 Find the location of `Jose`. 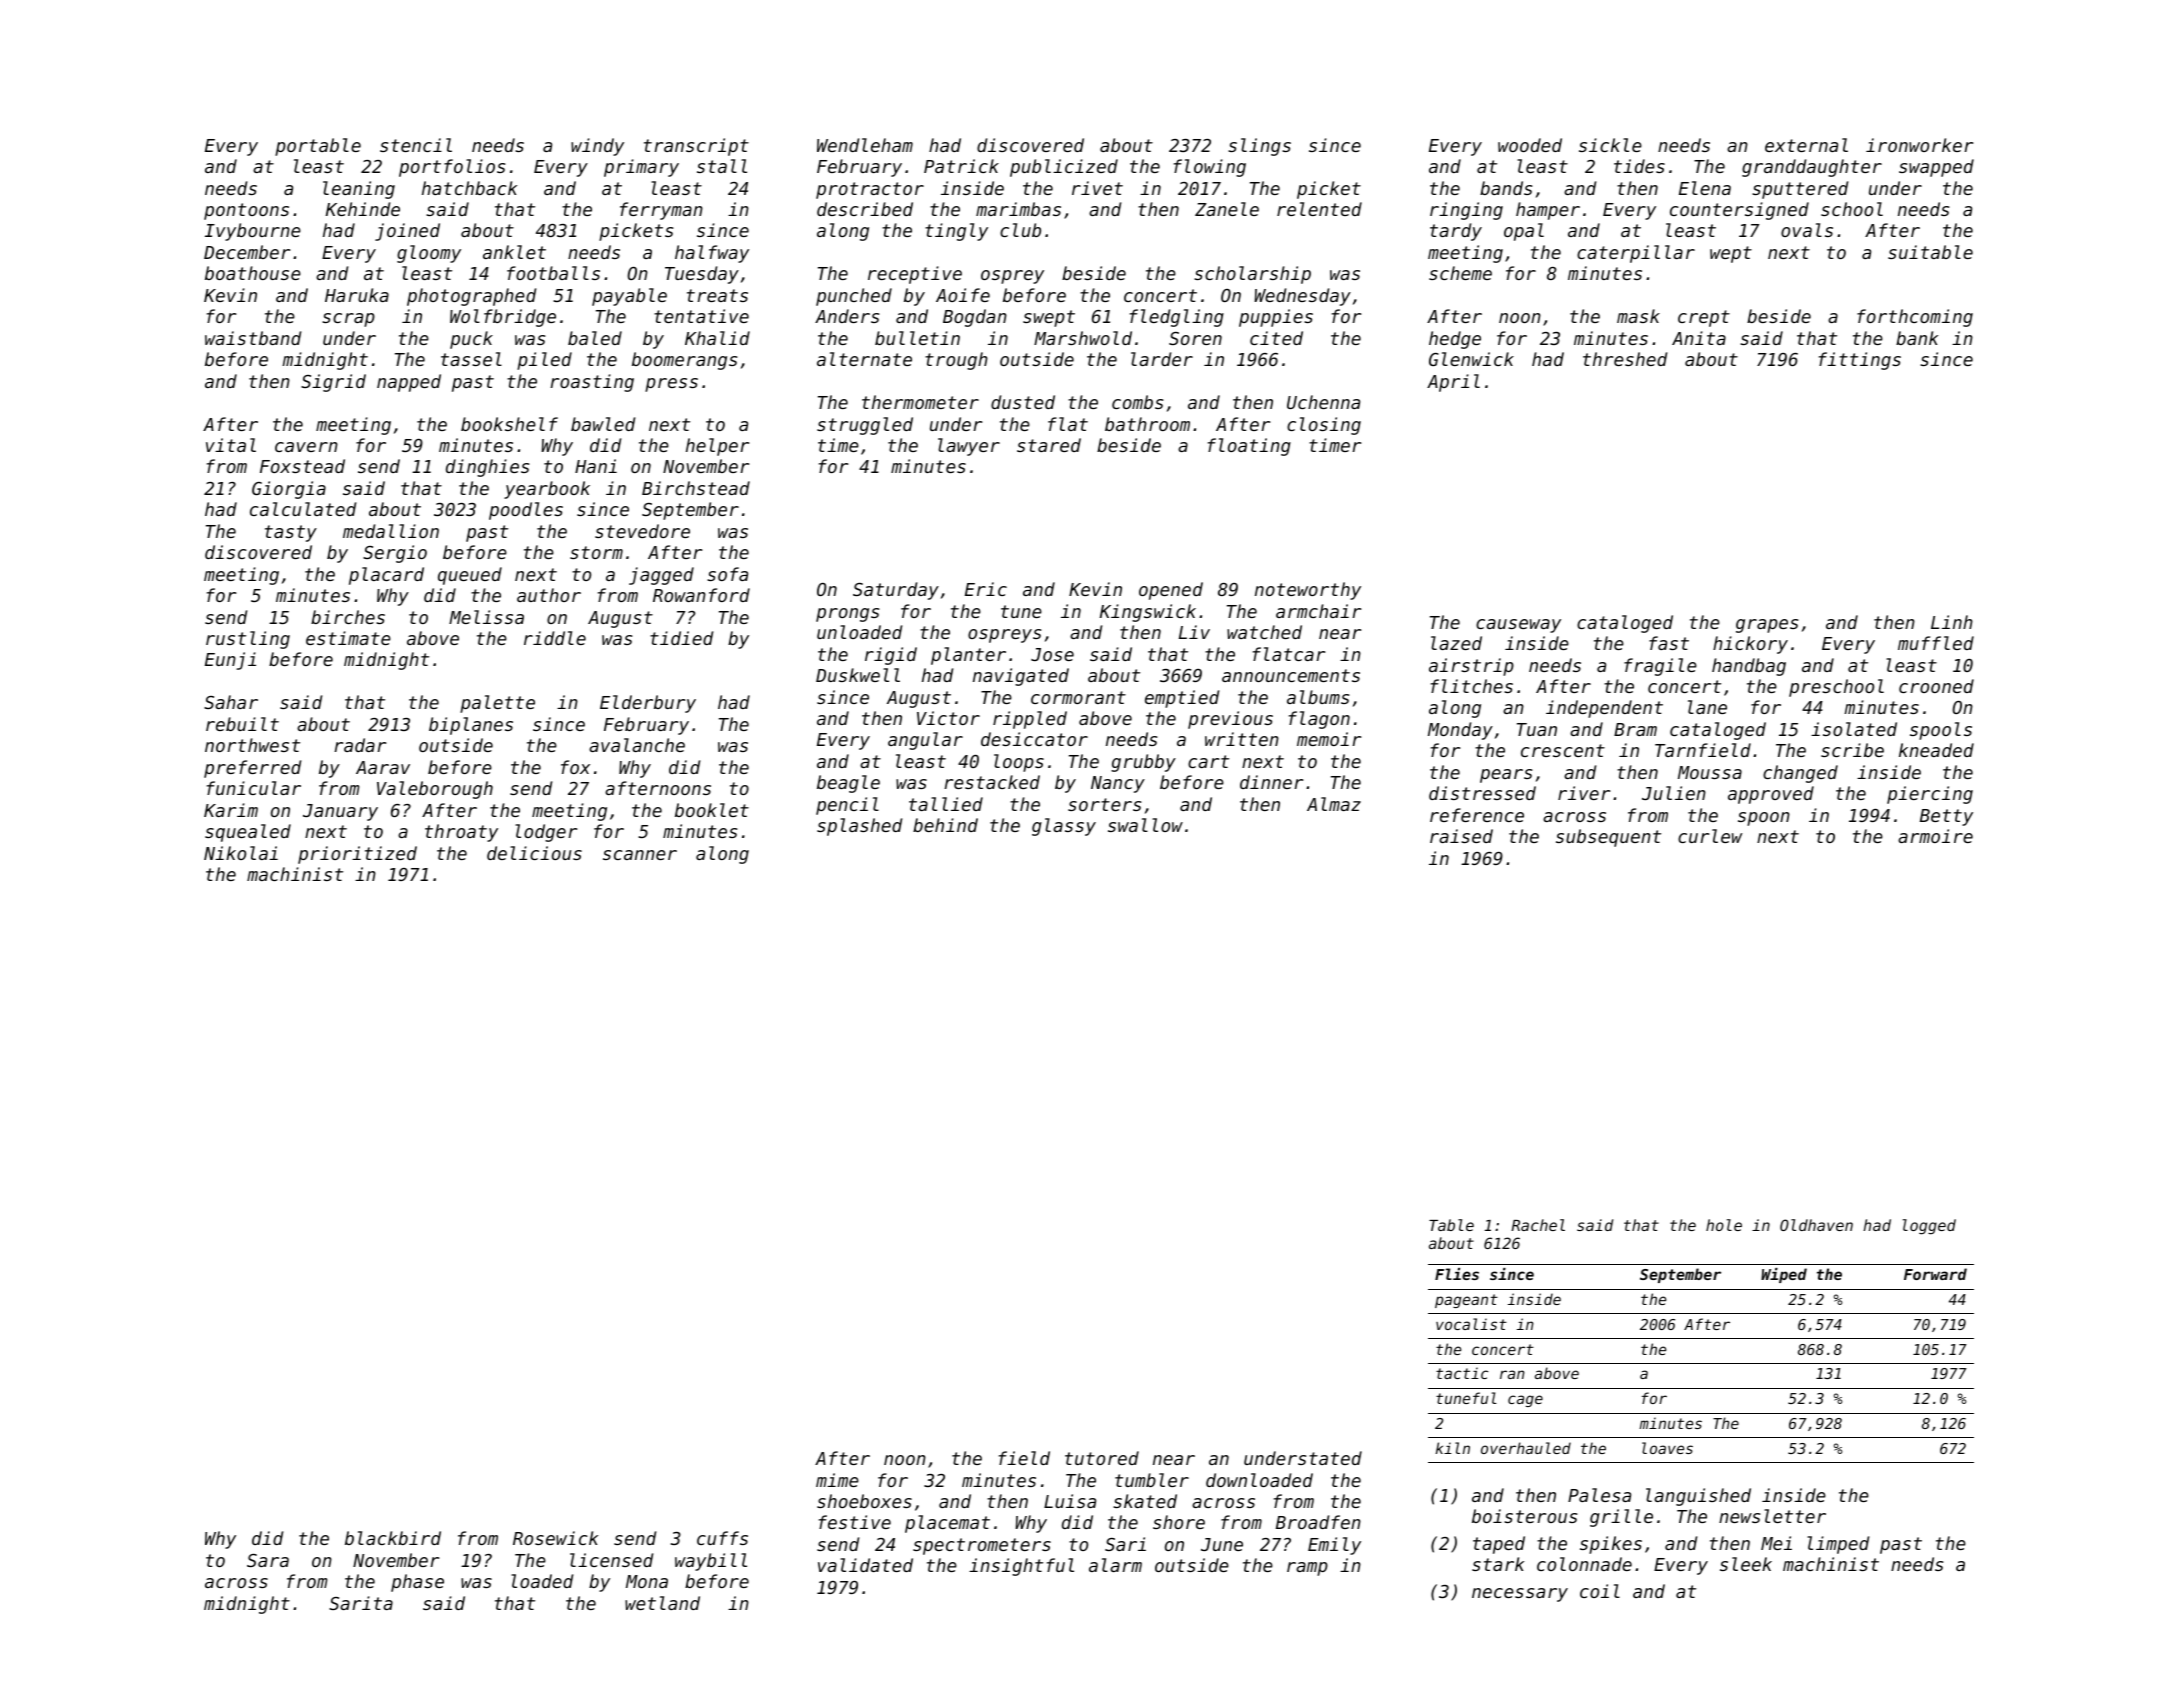

Jose is located at coordinates (1052, 654).
